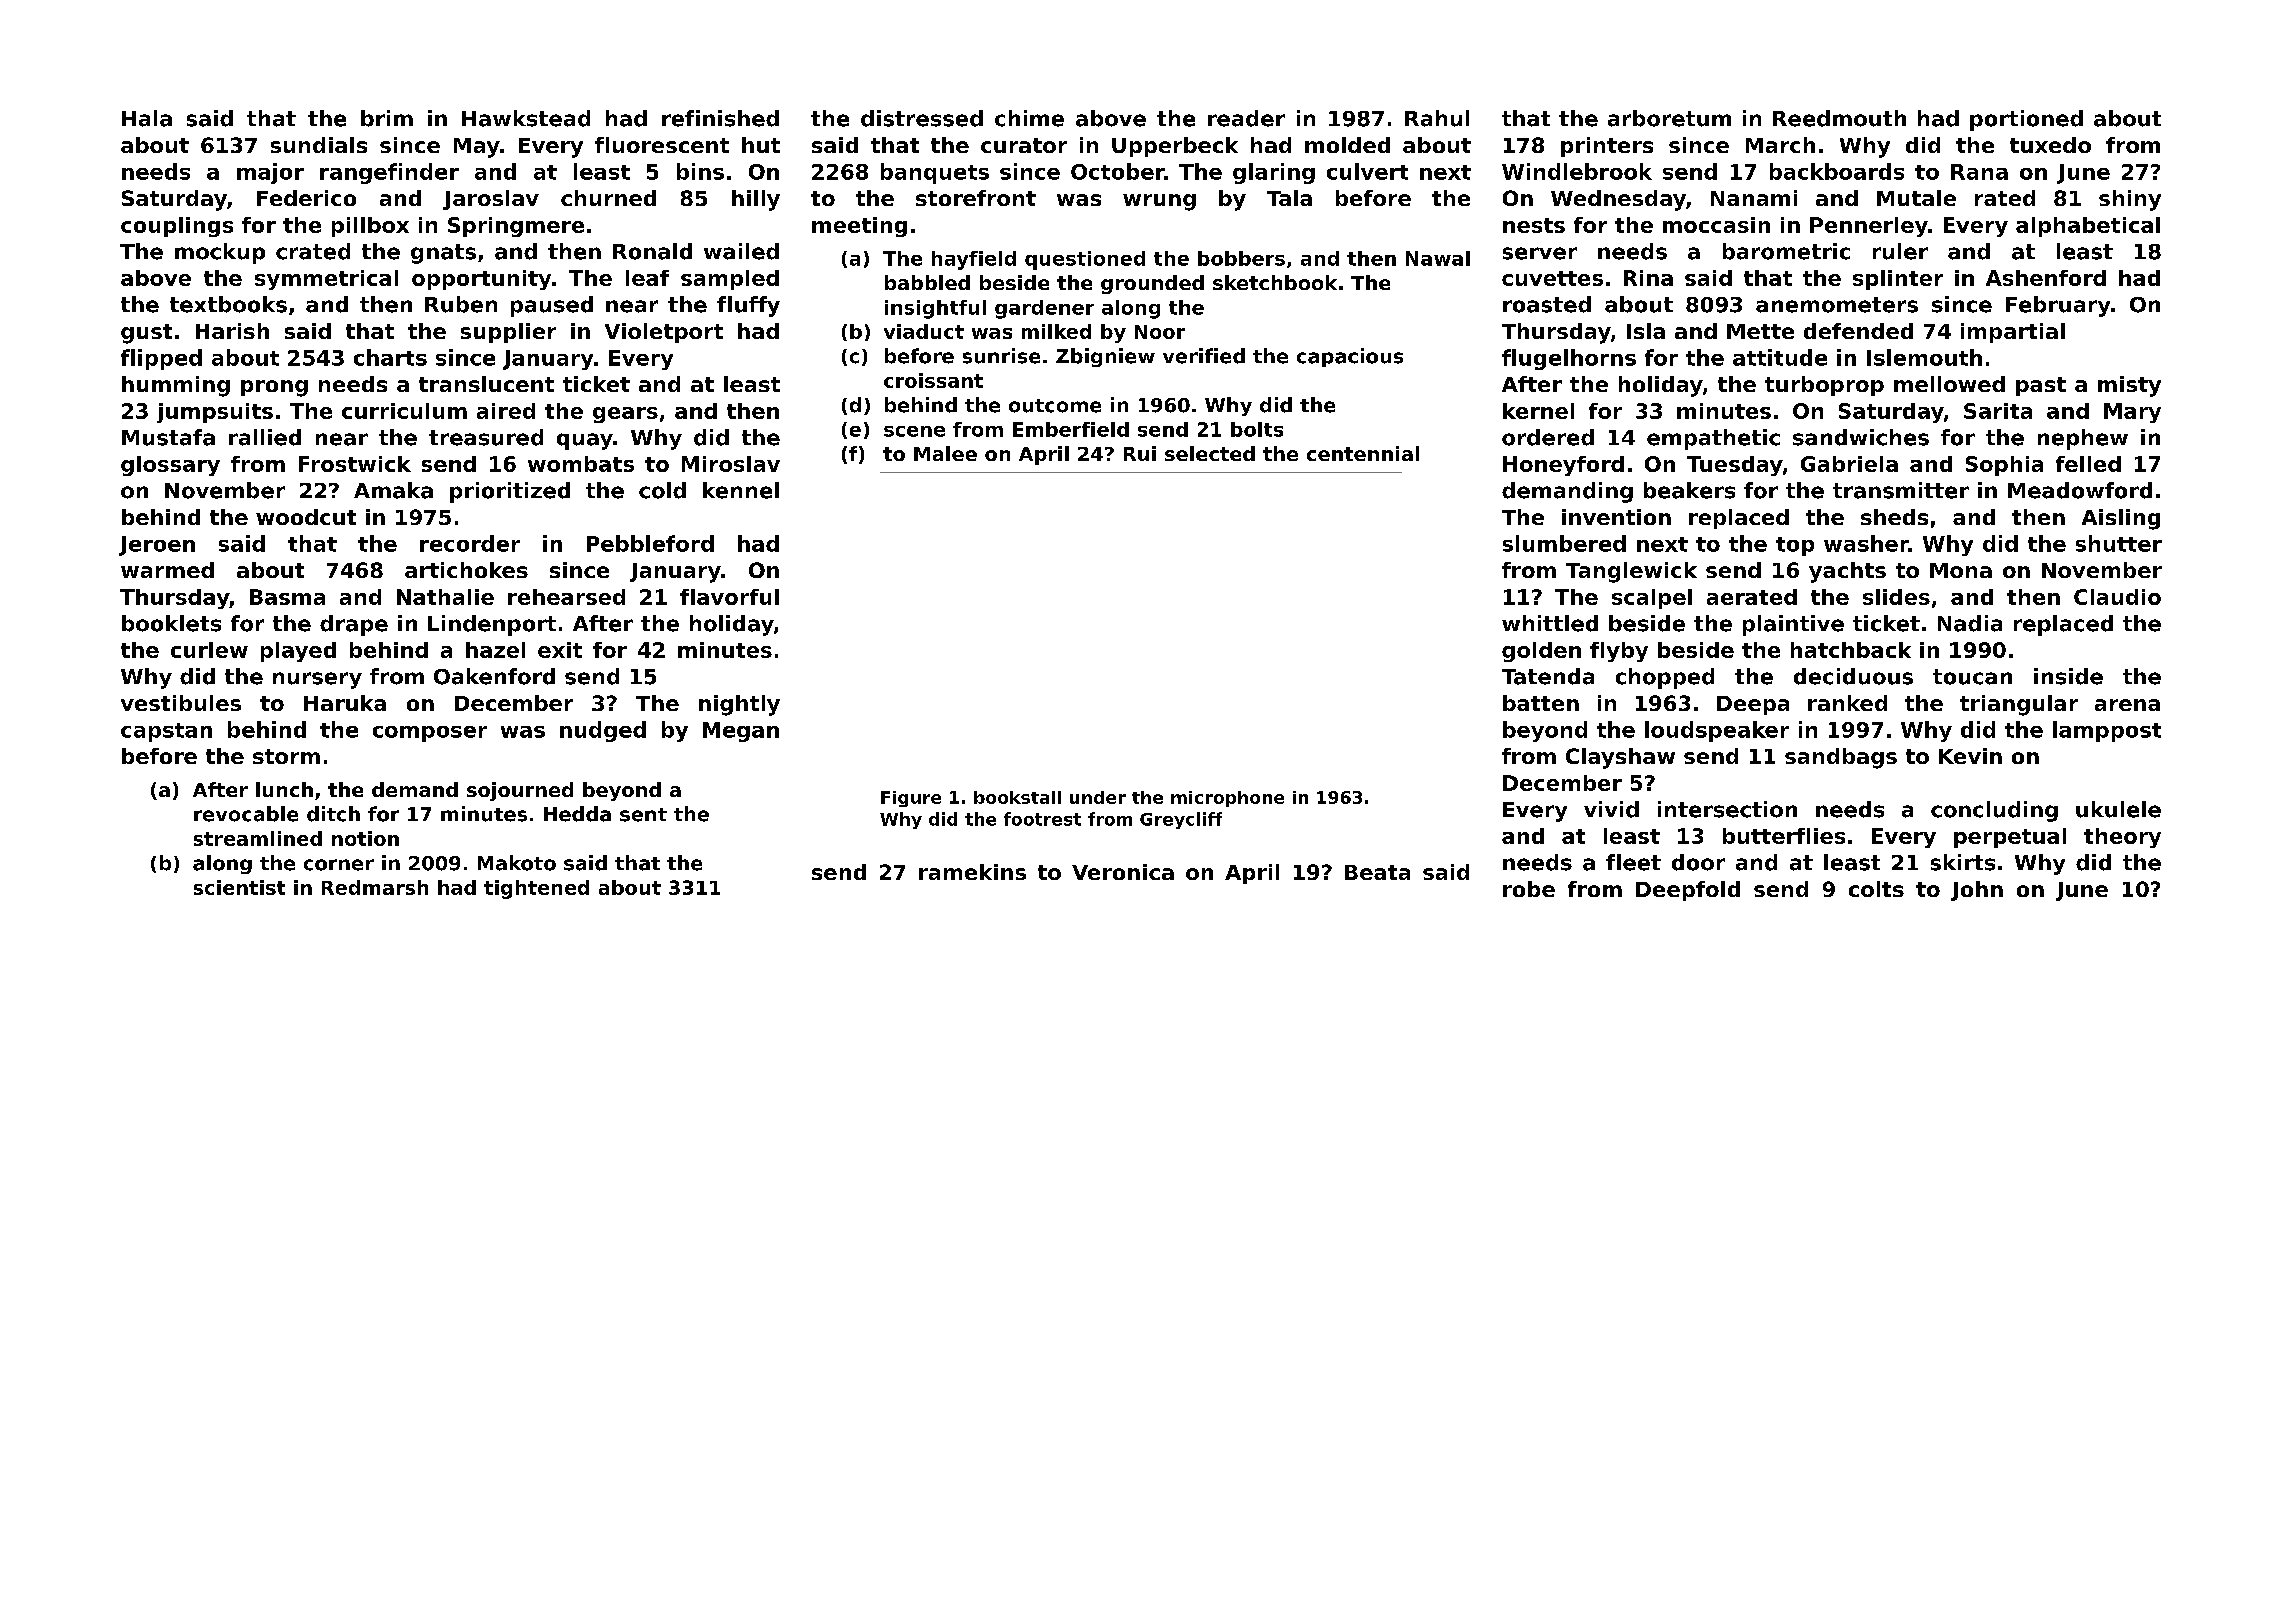  Describe the element at coordinates (974, 260) in the document. I see `hayfield` at that location.
